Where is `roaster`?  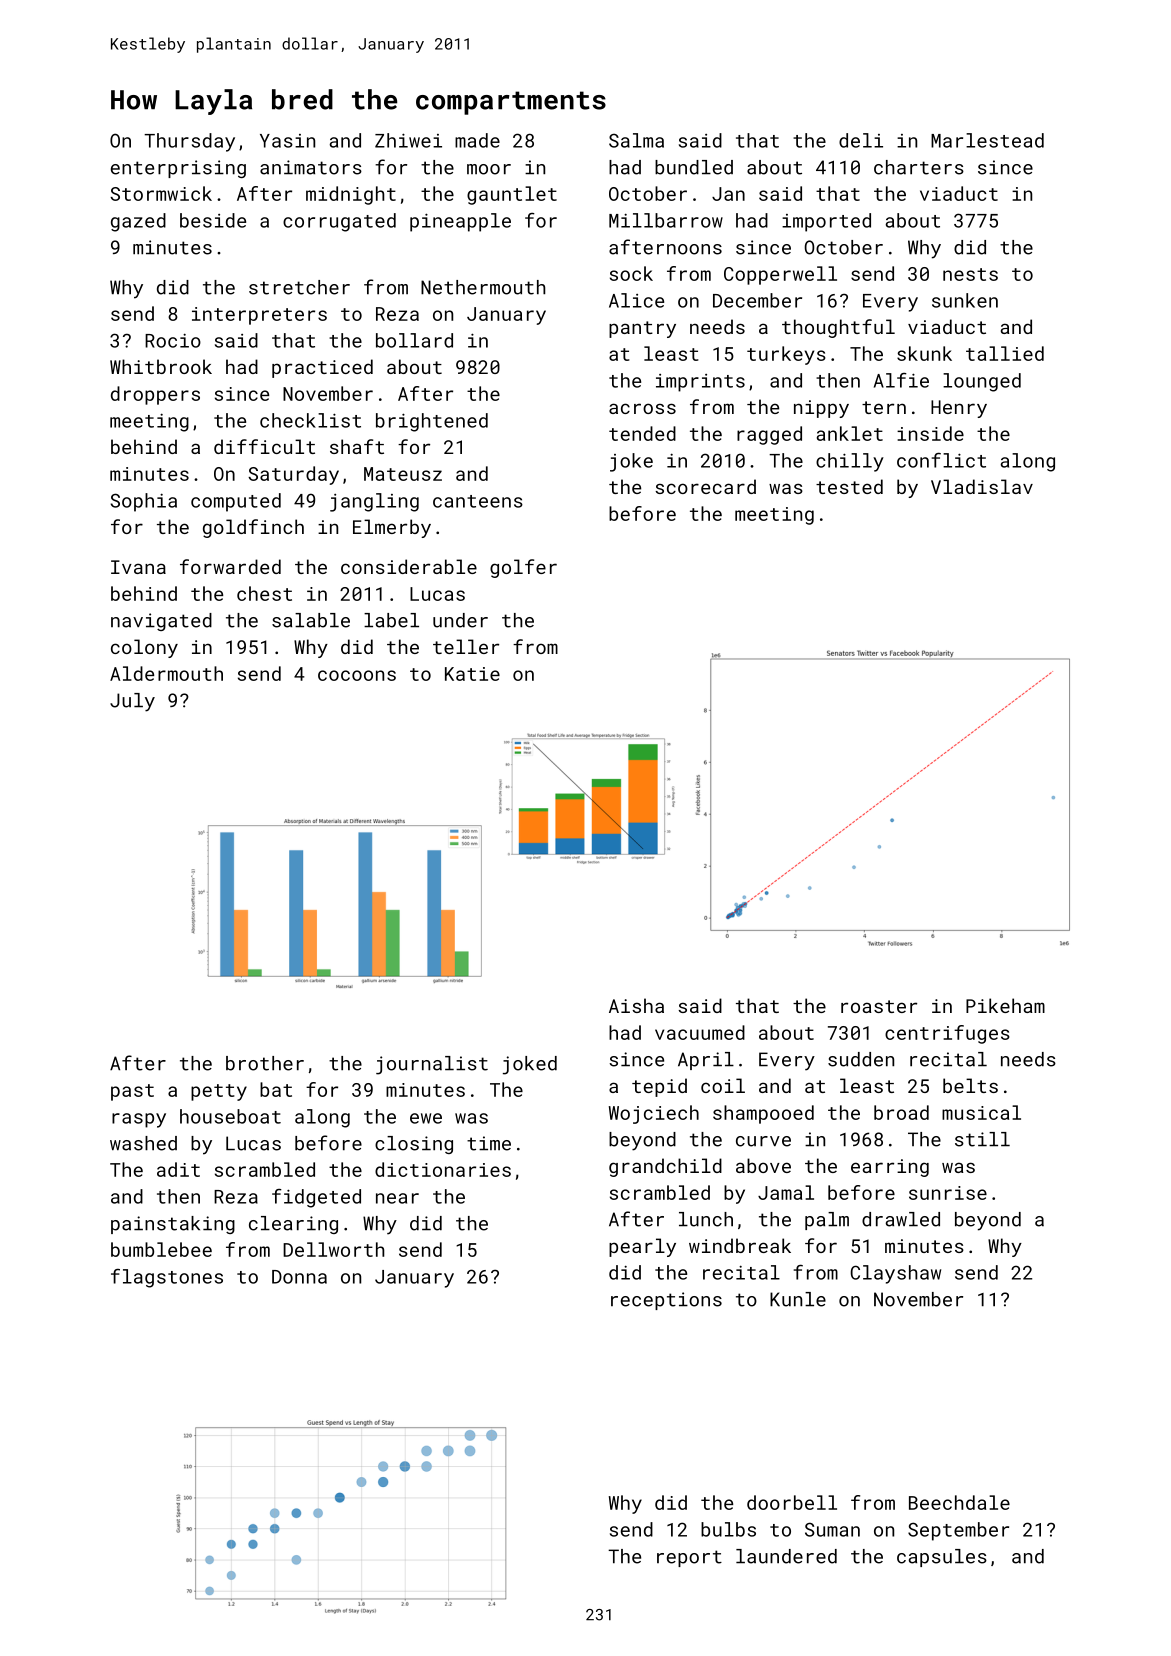
roaster is located at coordinates (879, 1006).
